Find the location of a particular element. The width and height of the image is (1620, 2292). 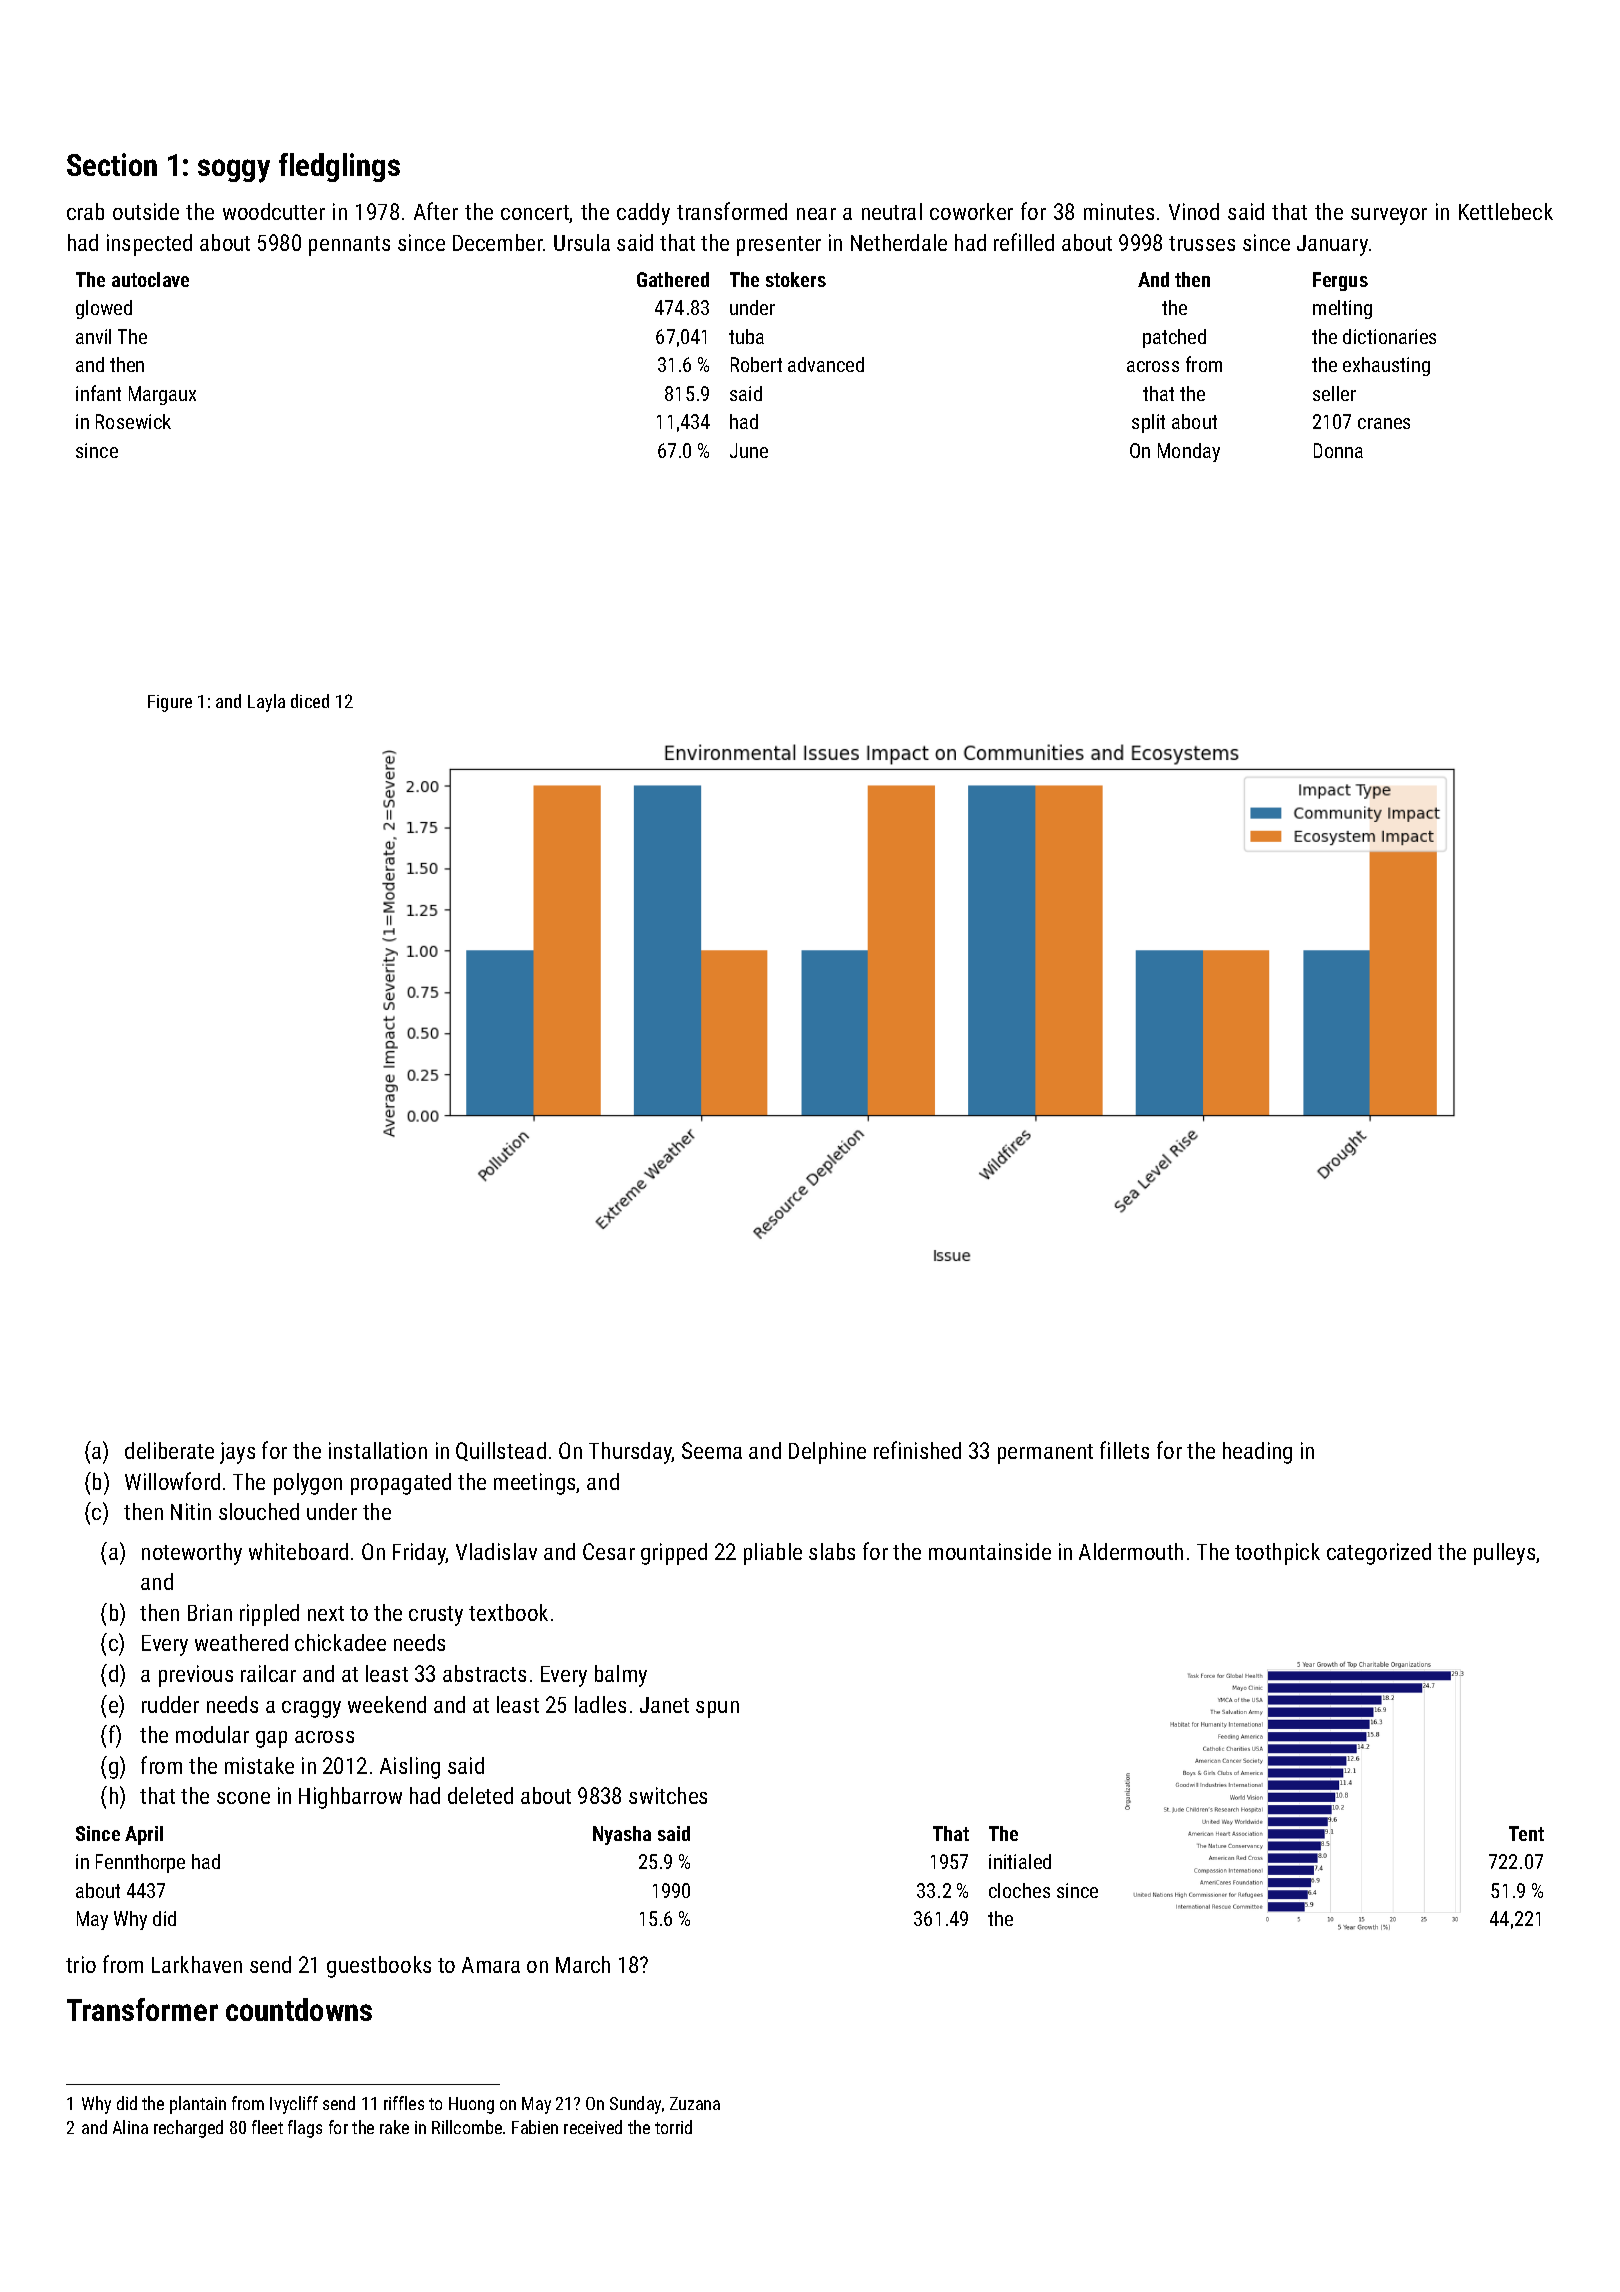

diced is located at coordinates (310, 701).
